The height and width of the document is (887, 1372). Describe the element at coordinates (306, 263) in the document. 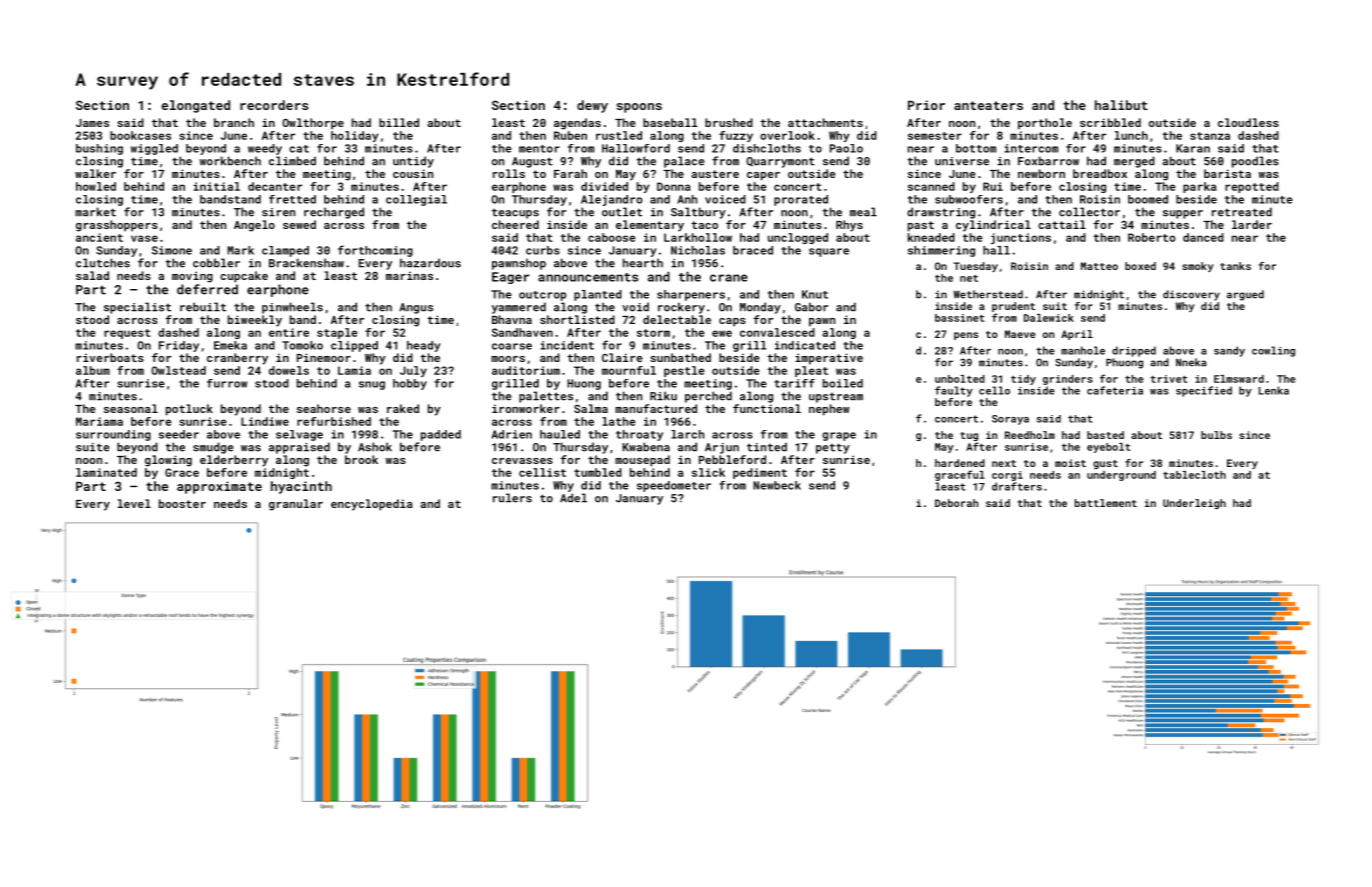

I see `Brackenshaw` at that location.
